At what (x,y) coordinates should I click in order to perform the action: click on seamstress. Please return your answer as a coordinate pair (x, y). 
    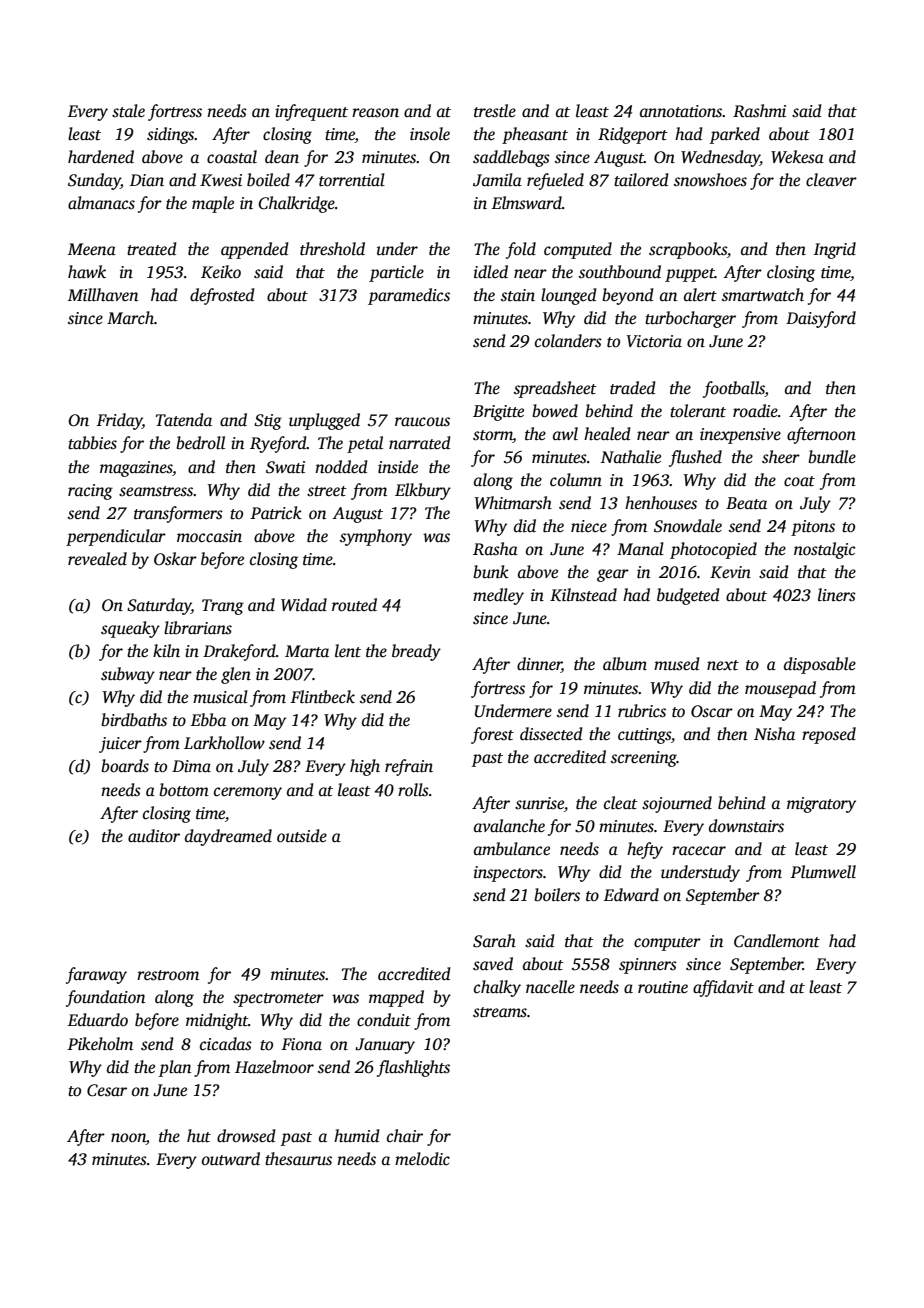
    Looking at the image, I should click on (156, 491).
